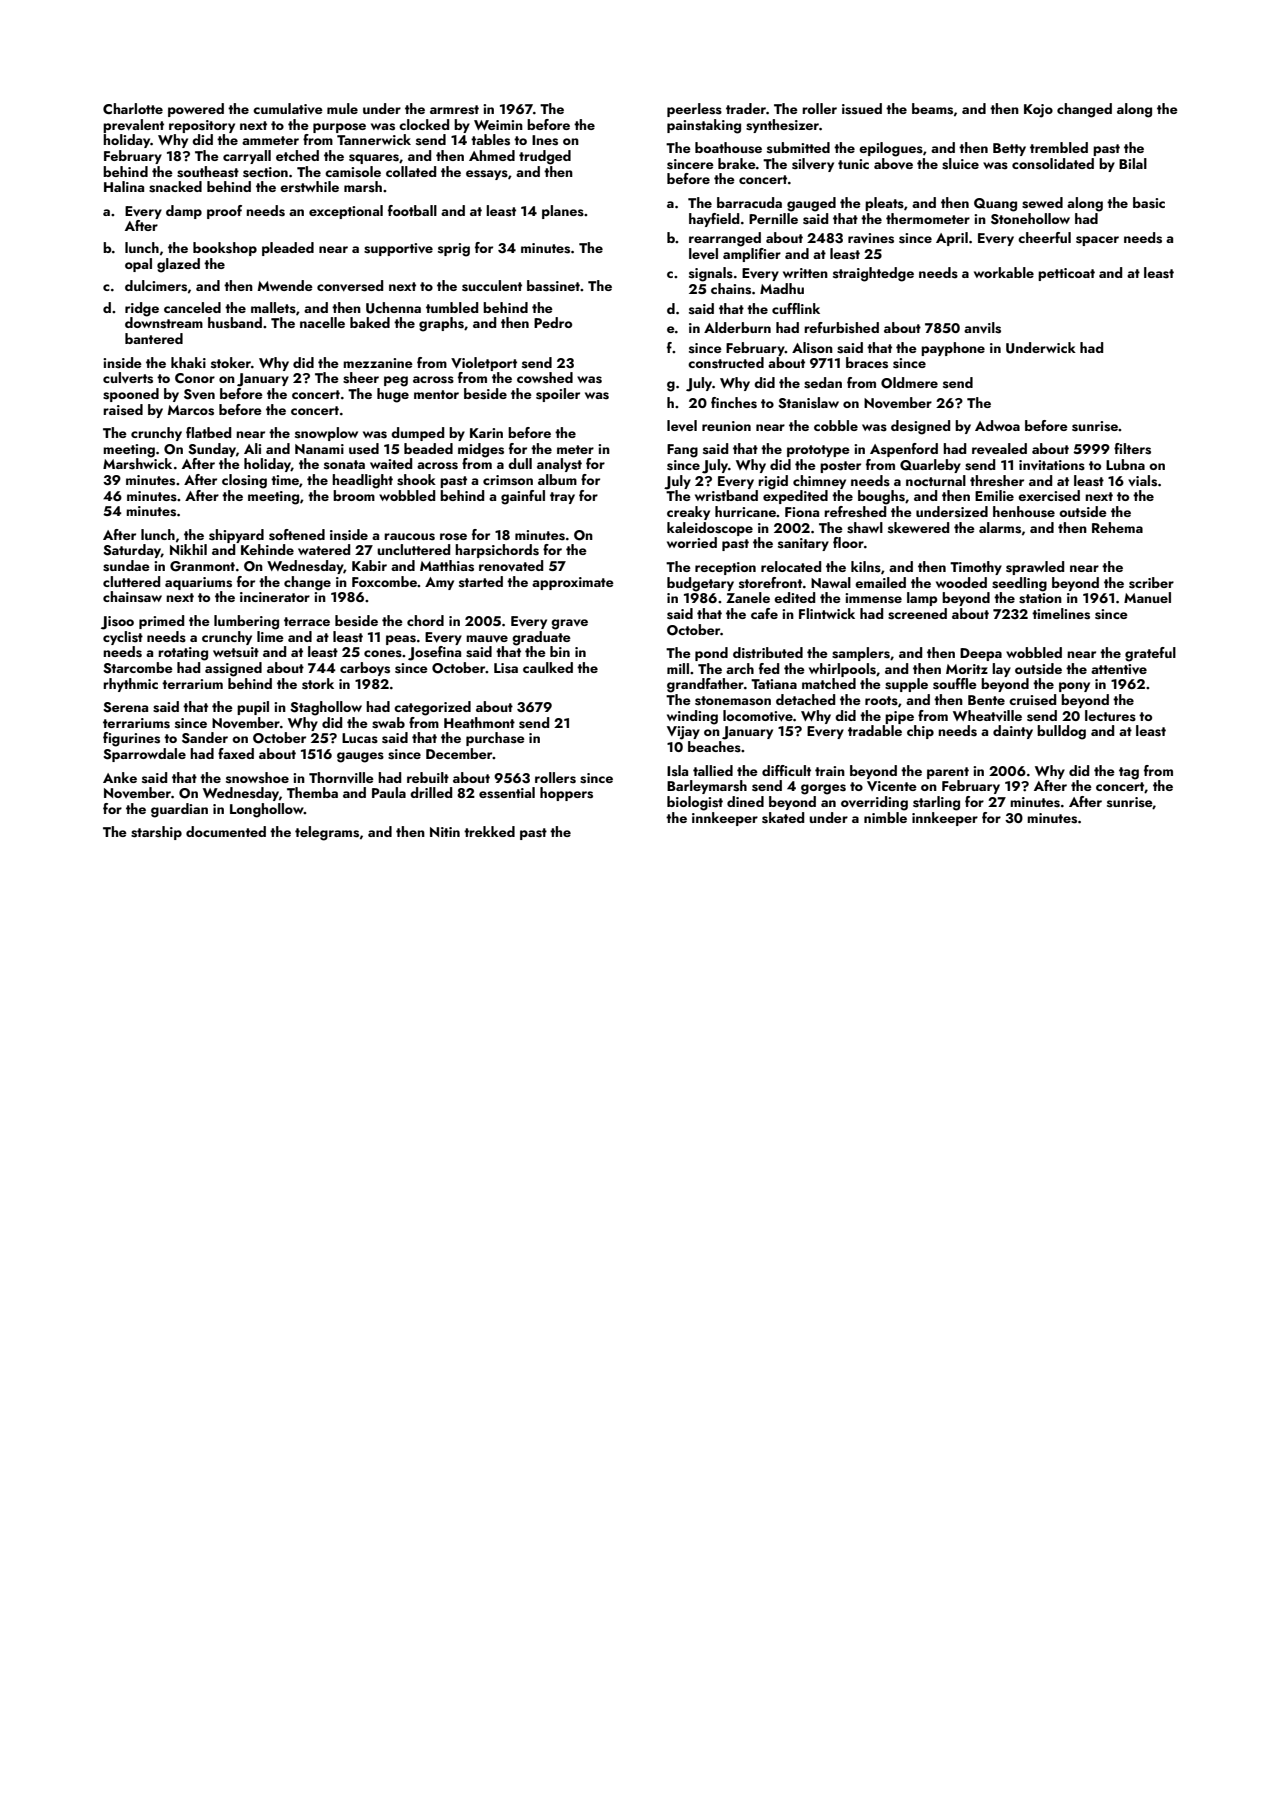 The image size is (1281, 1811). Describe the element at coordinates (866, 567) in the page. I see `kilns` at that location.
